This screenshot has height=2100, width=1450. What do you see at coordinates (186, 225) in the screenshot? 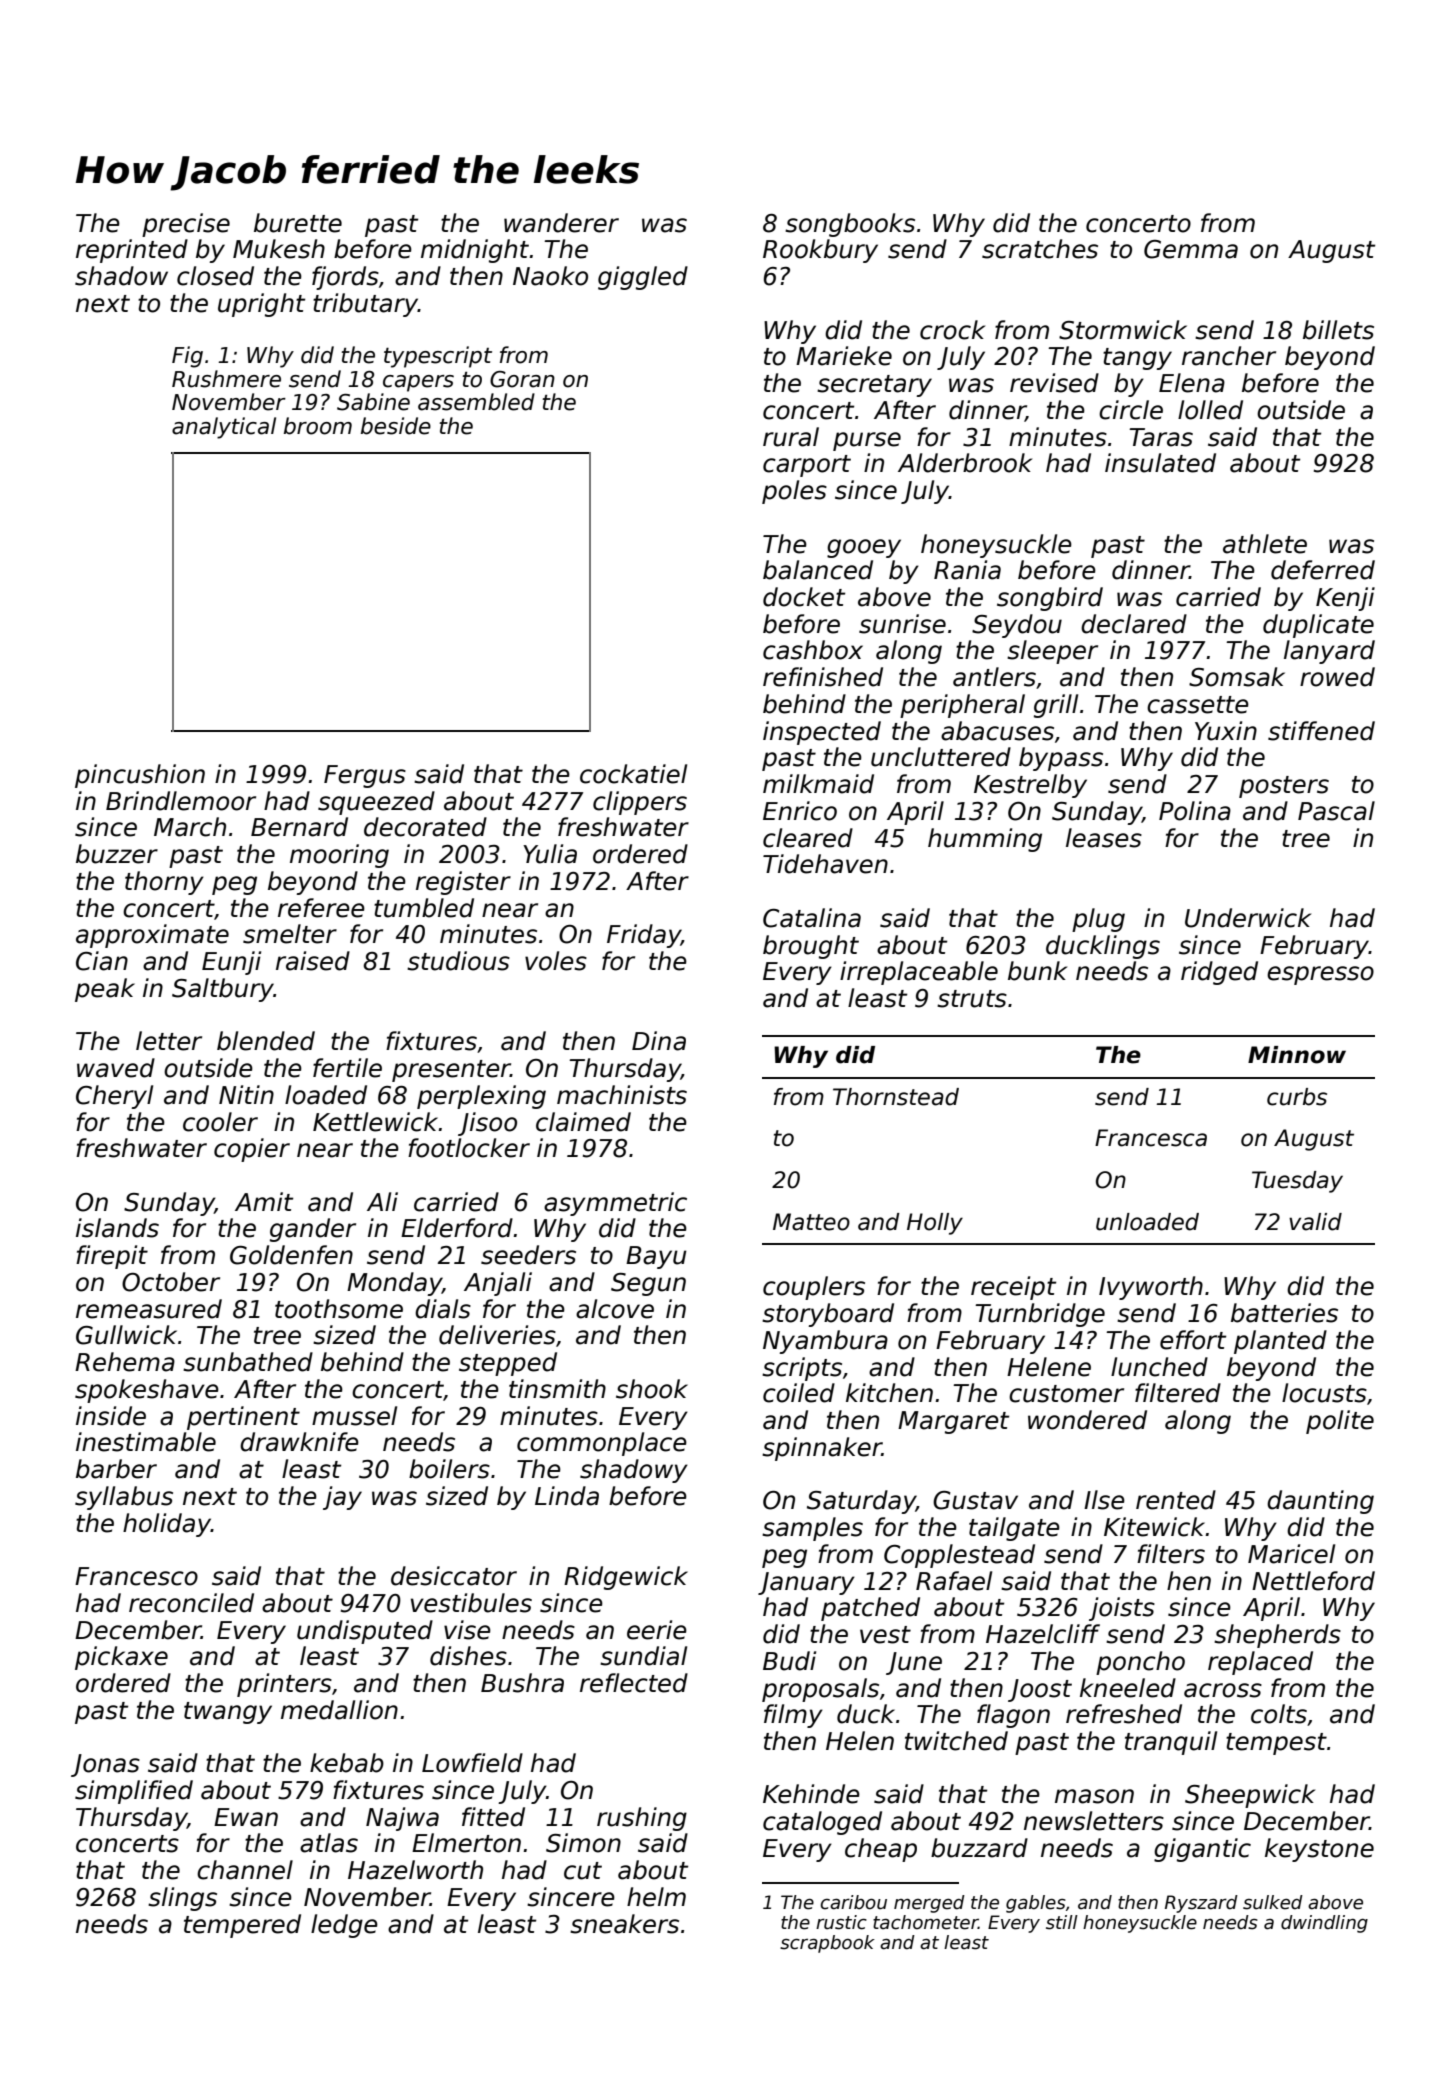
I see `precise` at bounding box center [186, 225].
